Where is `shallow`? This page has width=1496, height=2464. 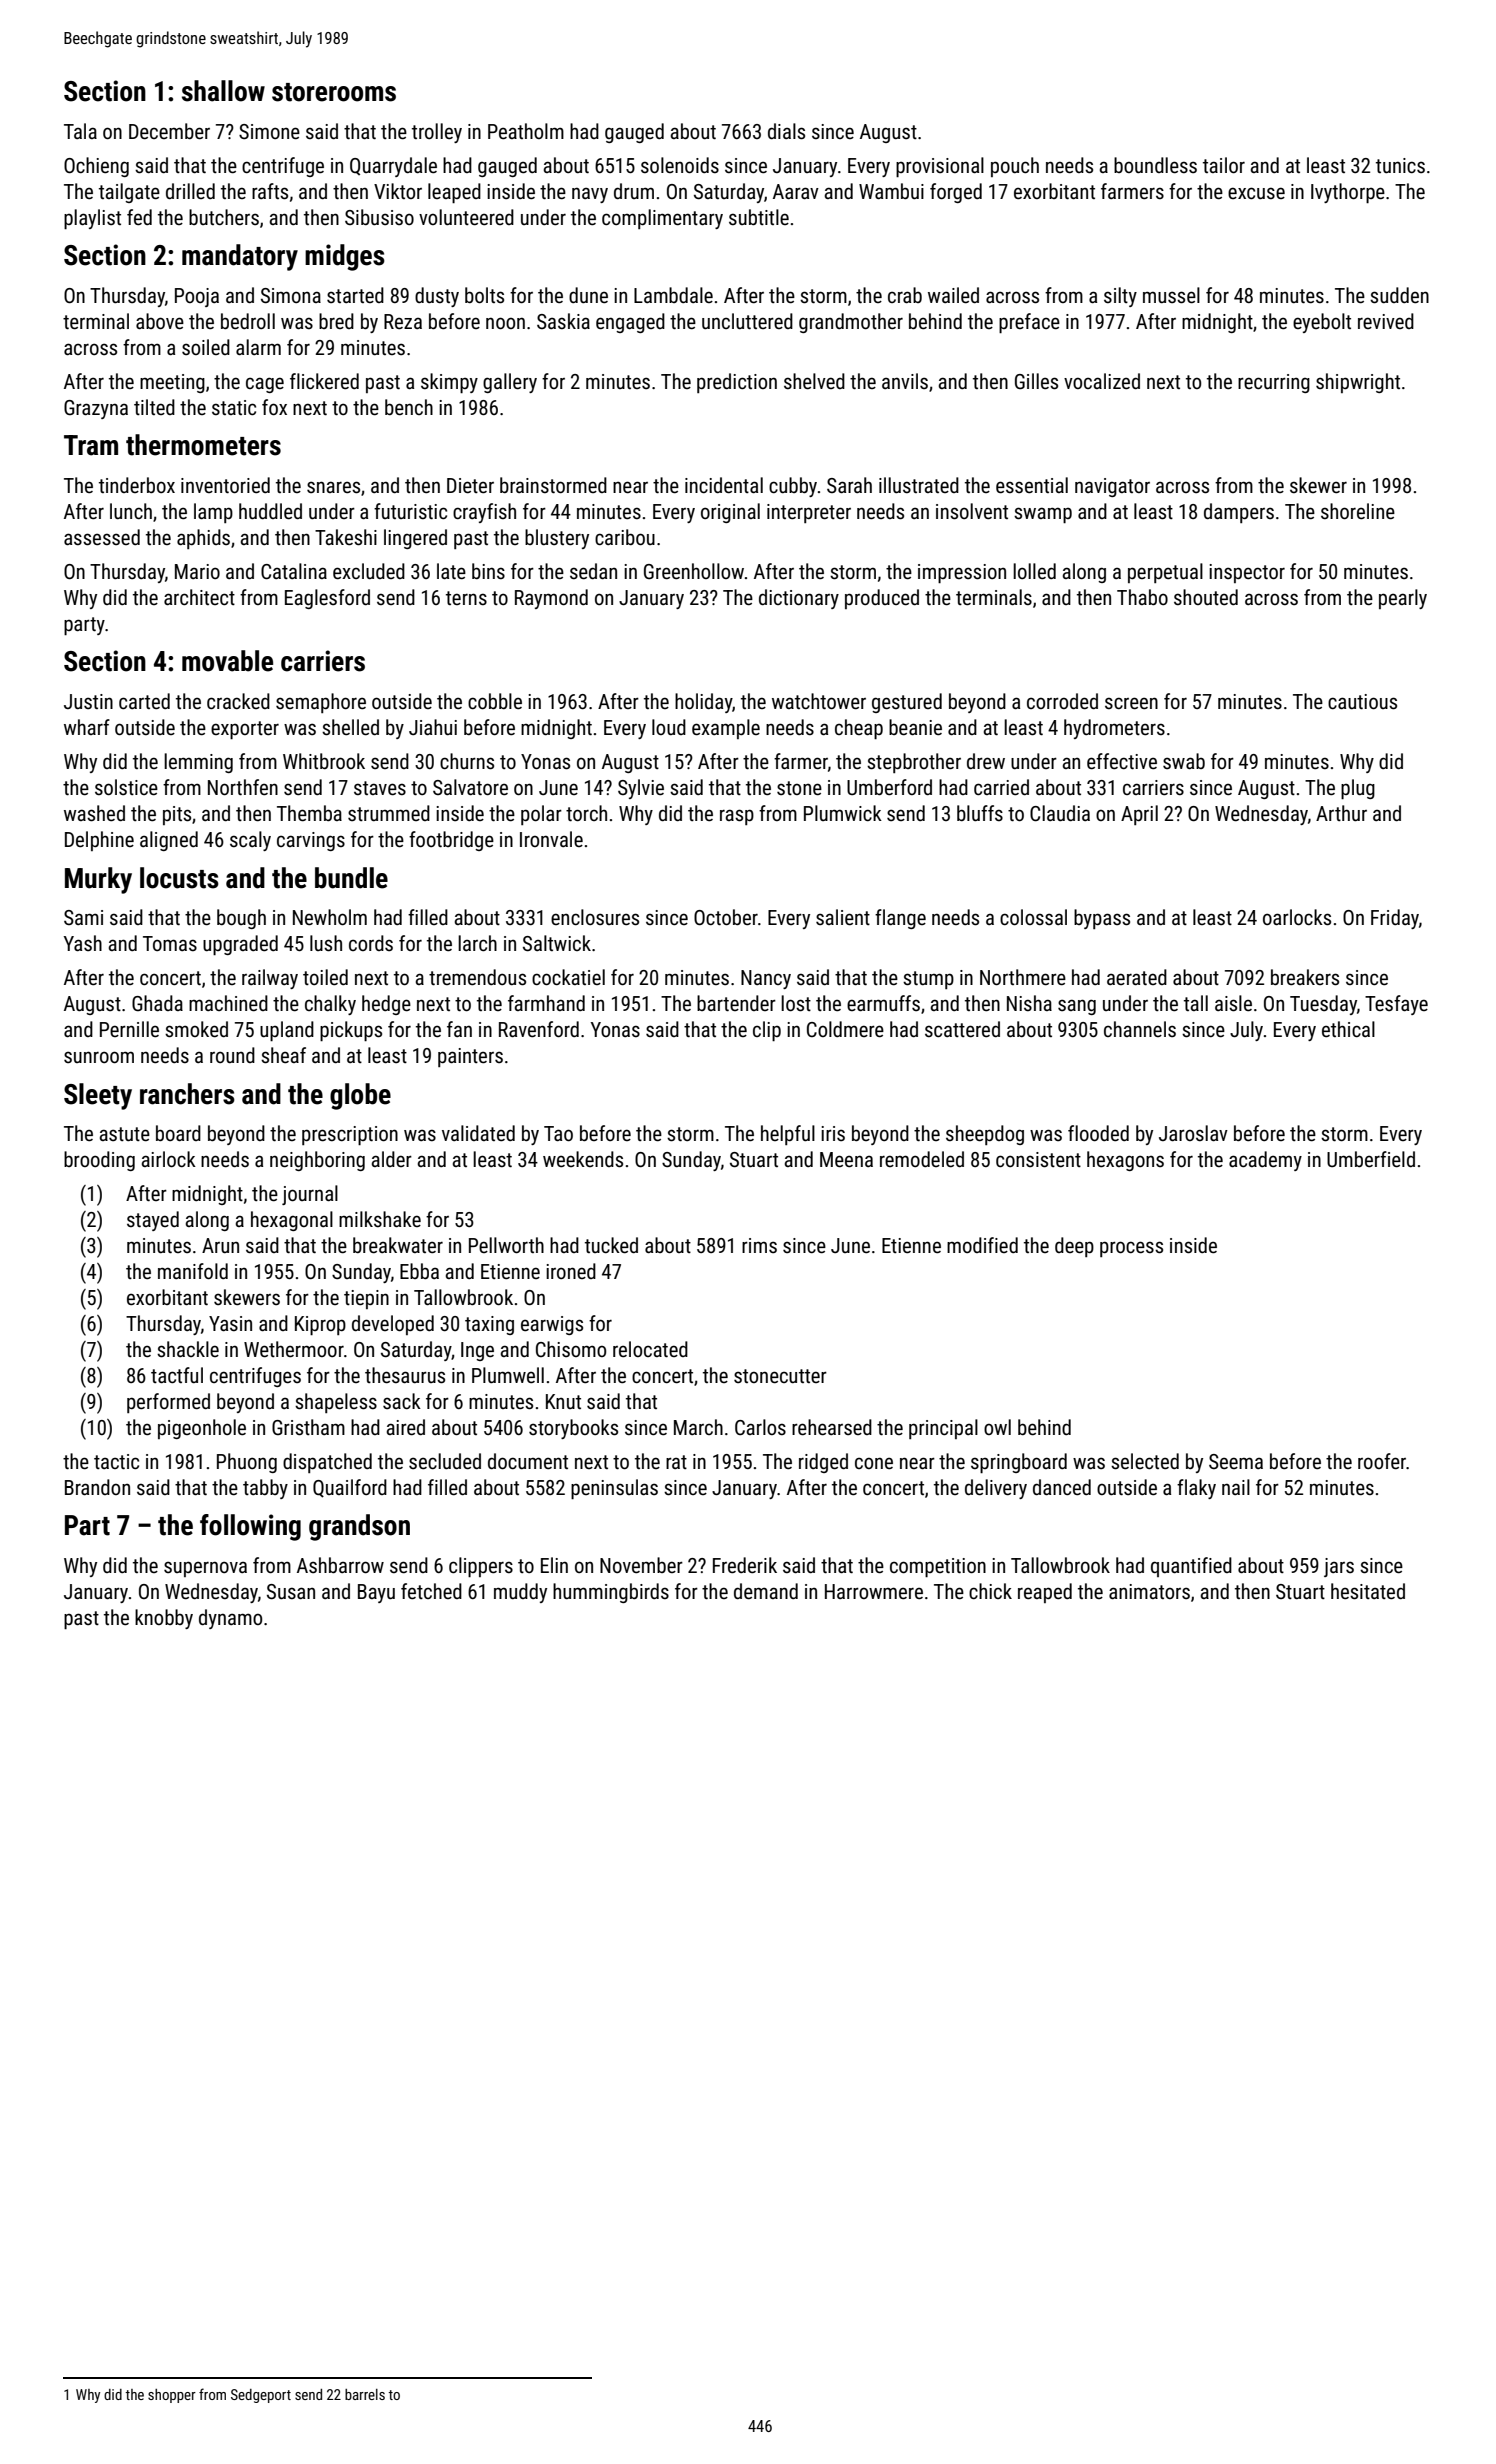 shallow is located at coordinates (223, 91).
